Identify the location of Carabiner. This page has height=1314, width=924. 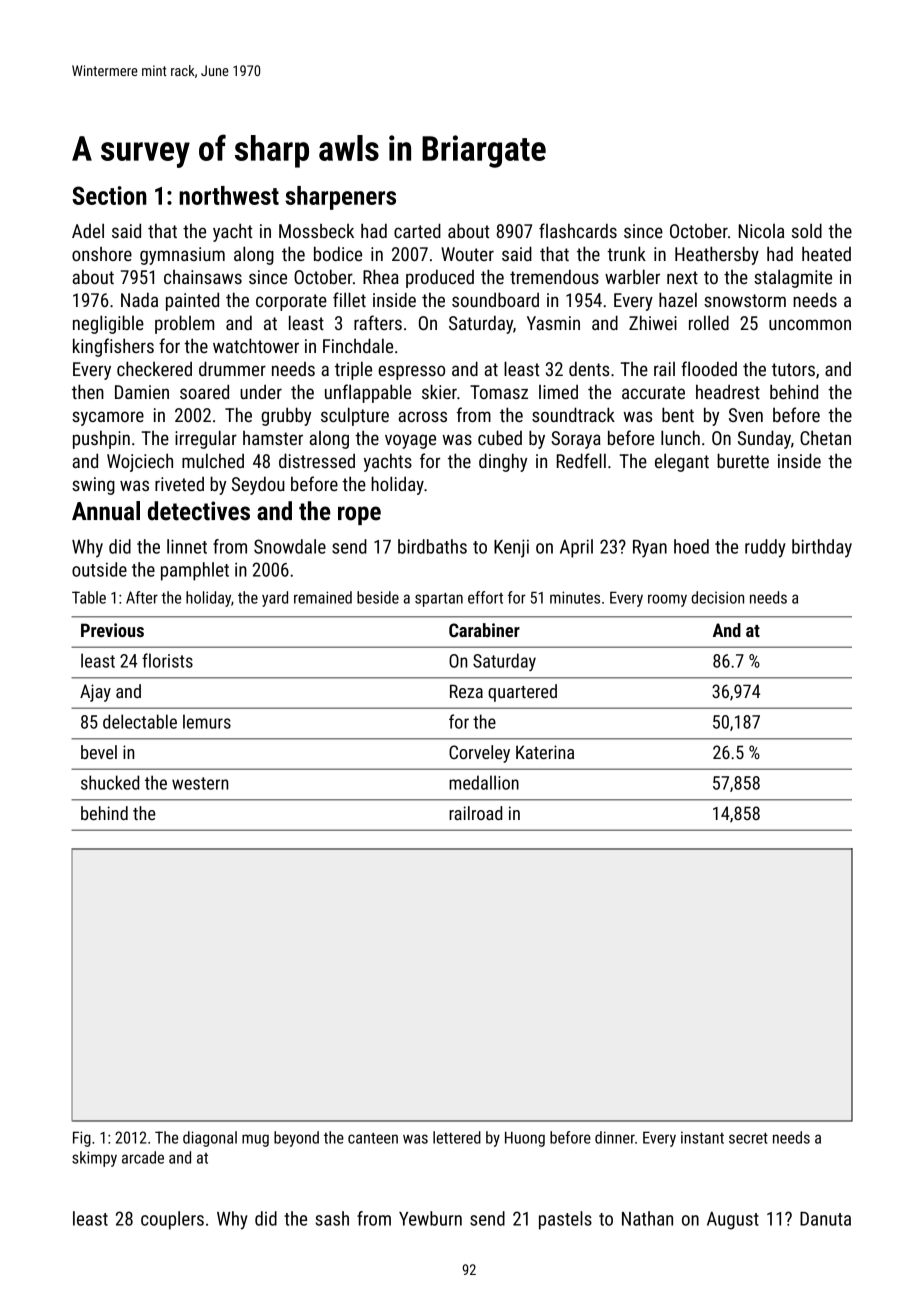
(484, 630).
